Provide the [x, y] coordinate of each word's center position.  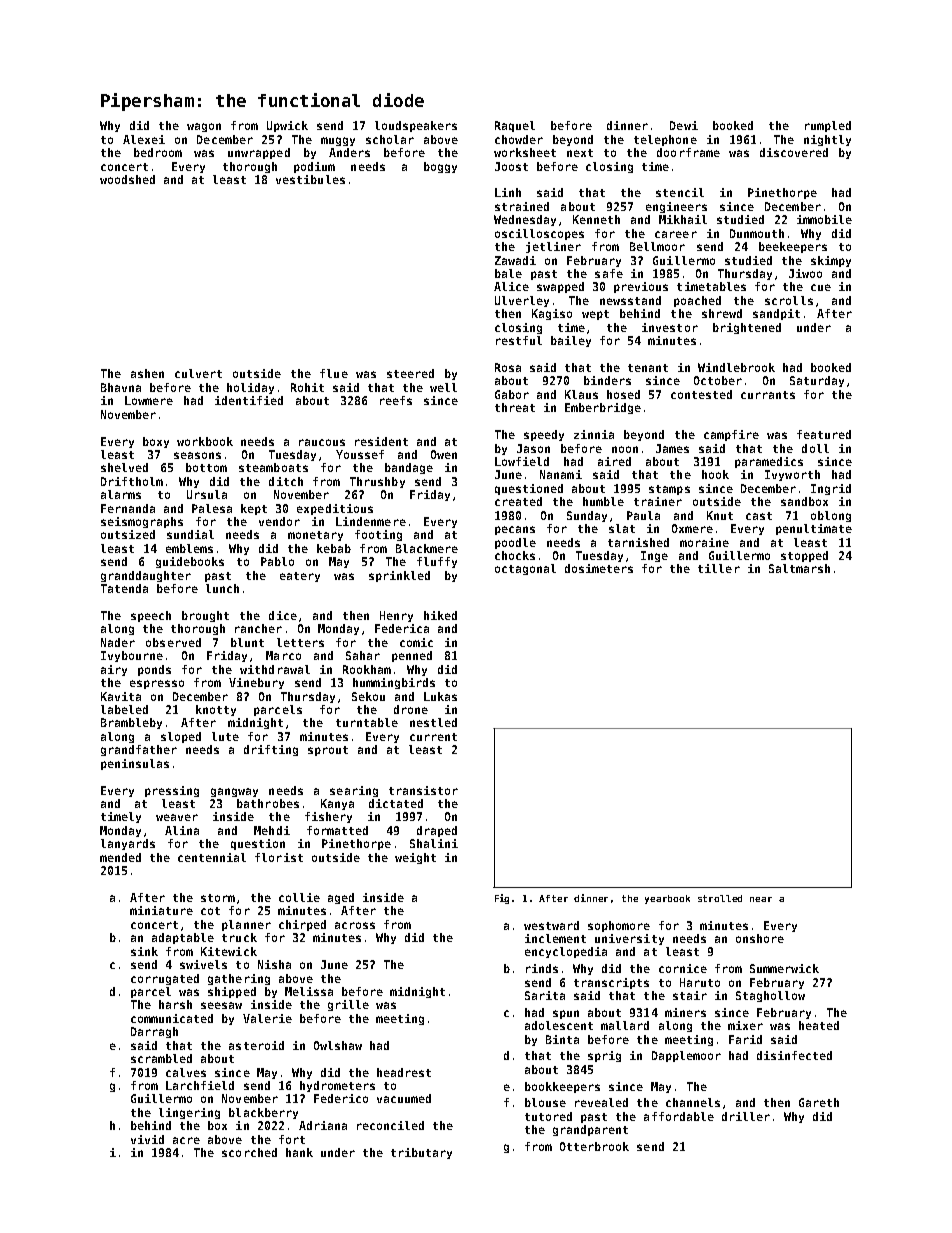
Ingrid [831, 489]
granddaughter [146, 576]
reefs [396, 400]
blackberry [263, 1113]
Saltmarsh [799, 568]
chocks [515, 555]
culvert [198, 373]
